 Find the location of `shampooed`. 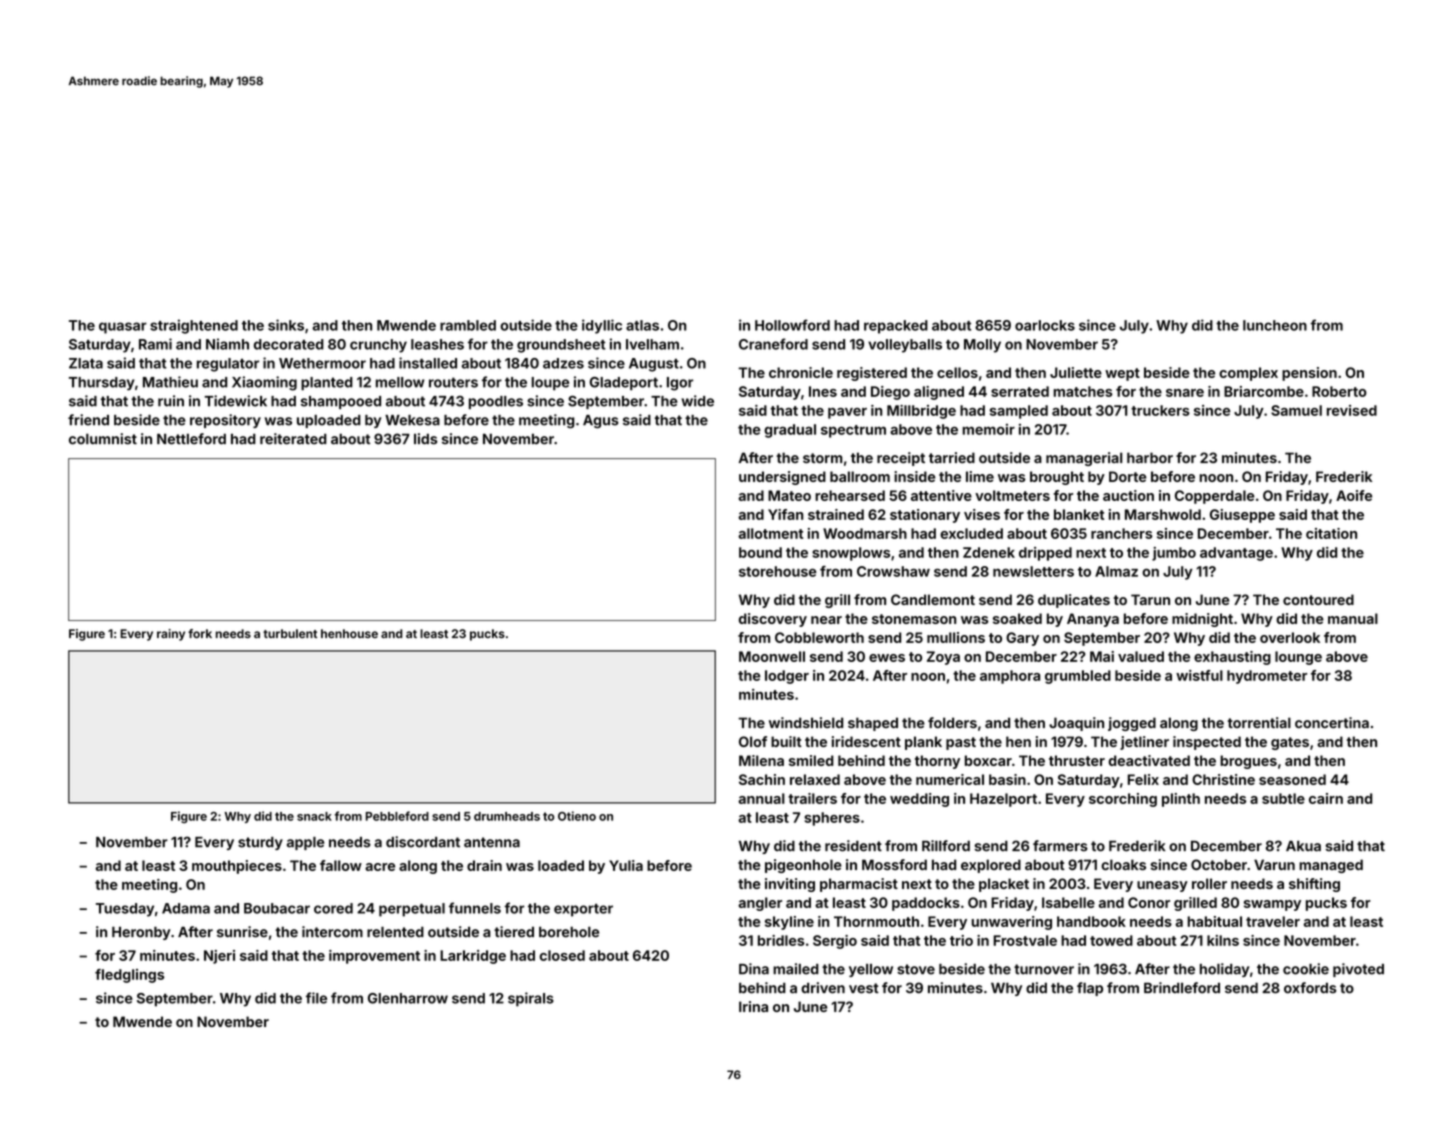

shampooed is located at coordinates (341, 402).
